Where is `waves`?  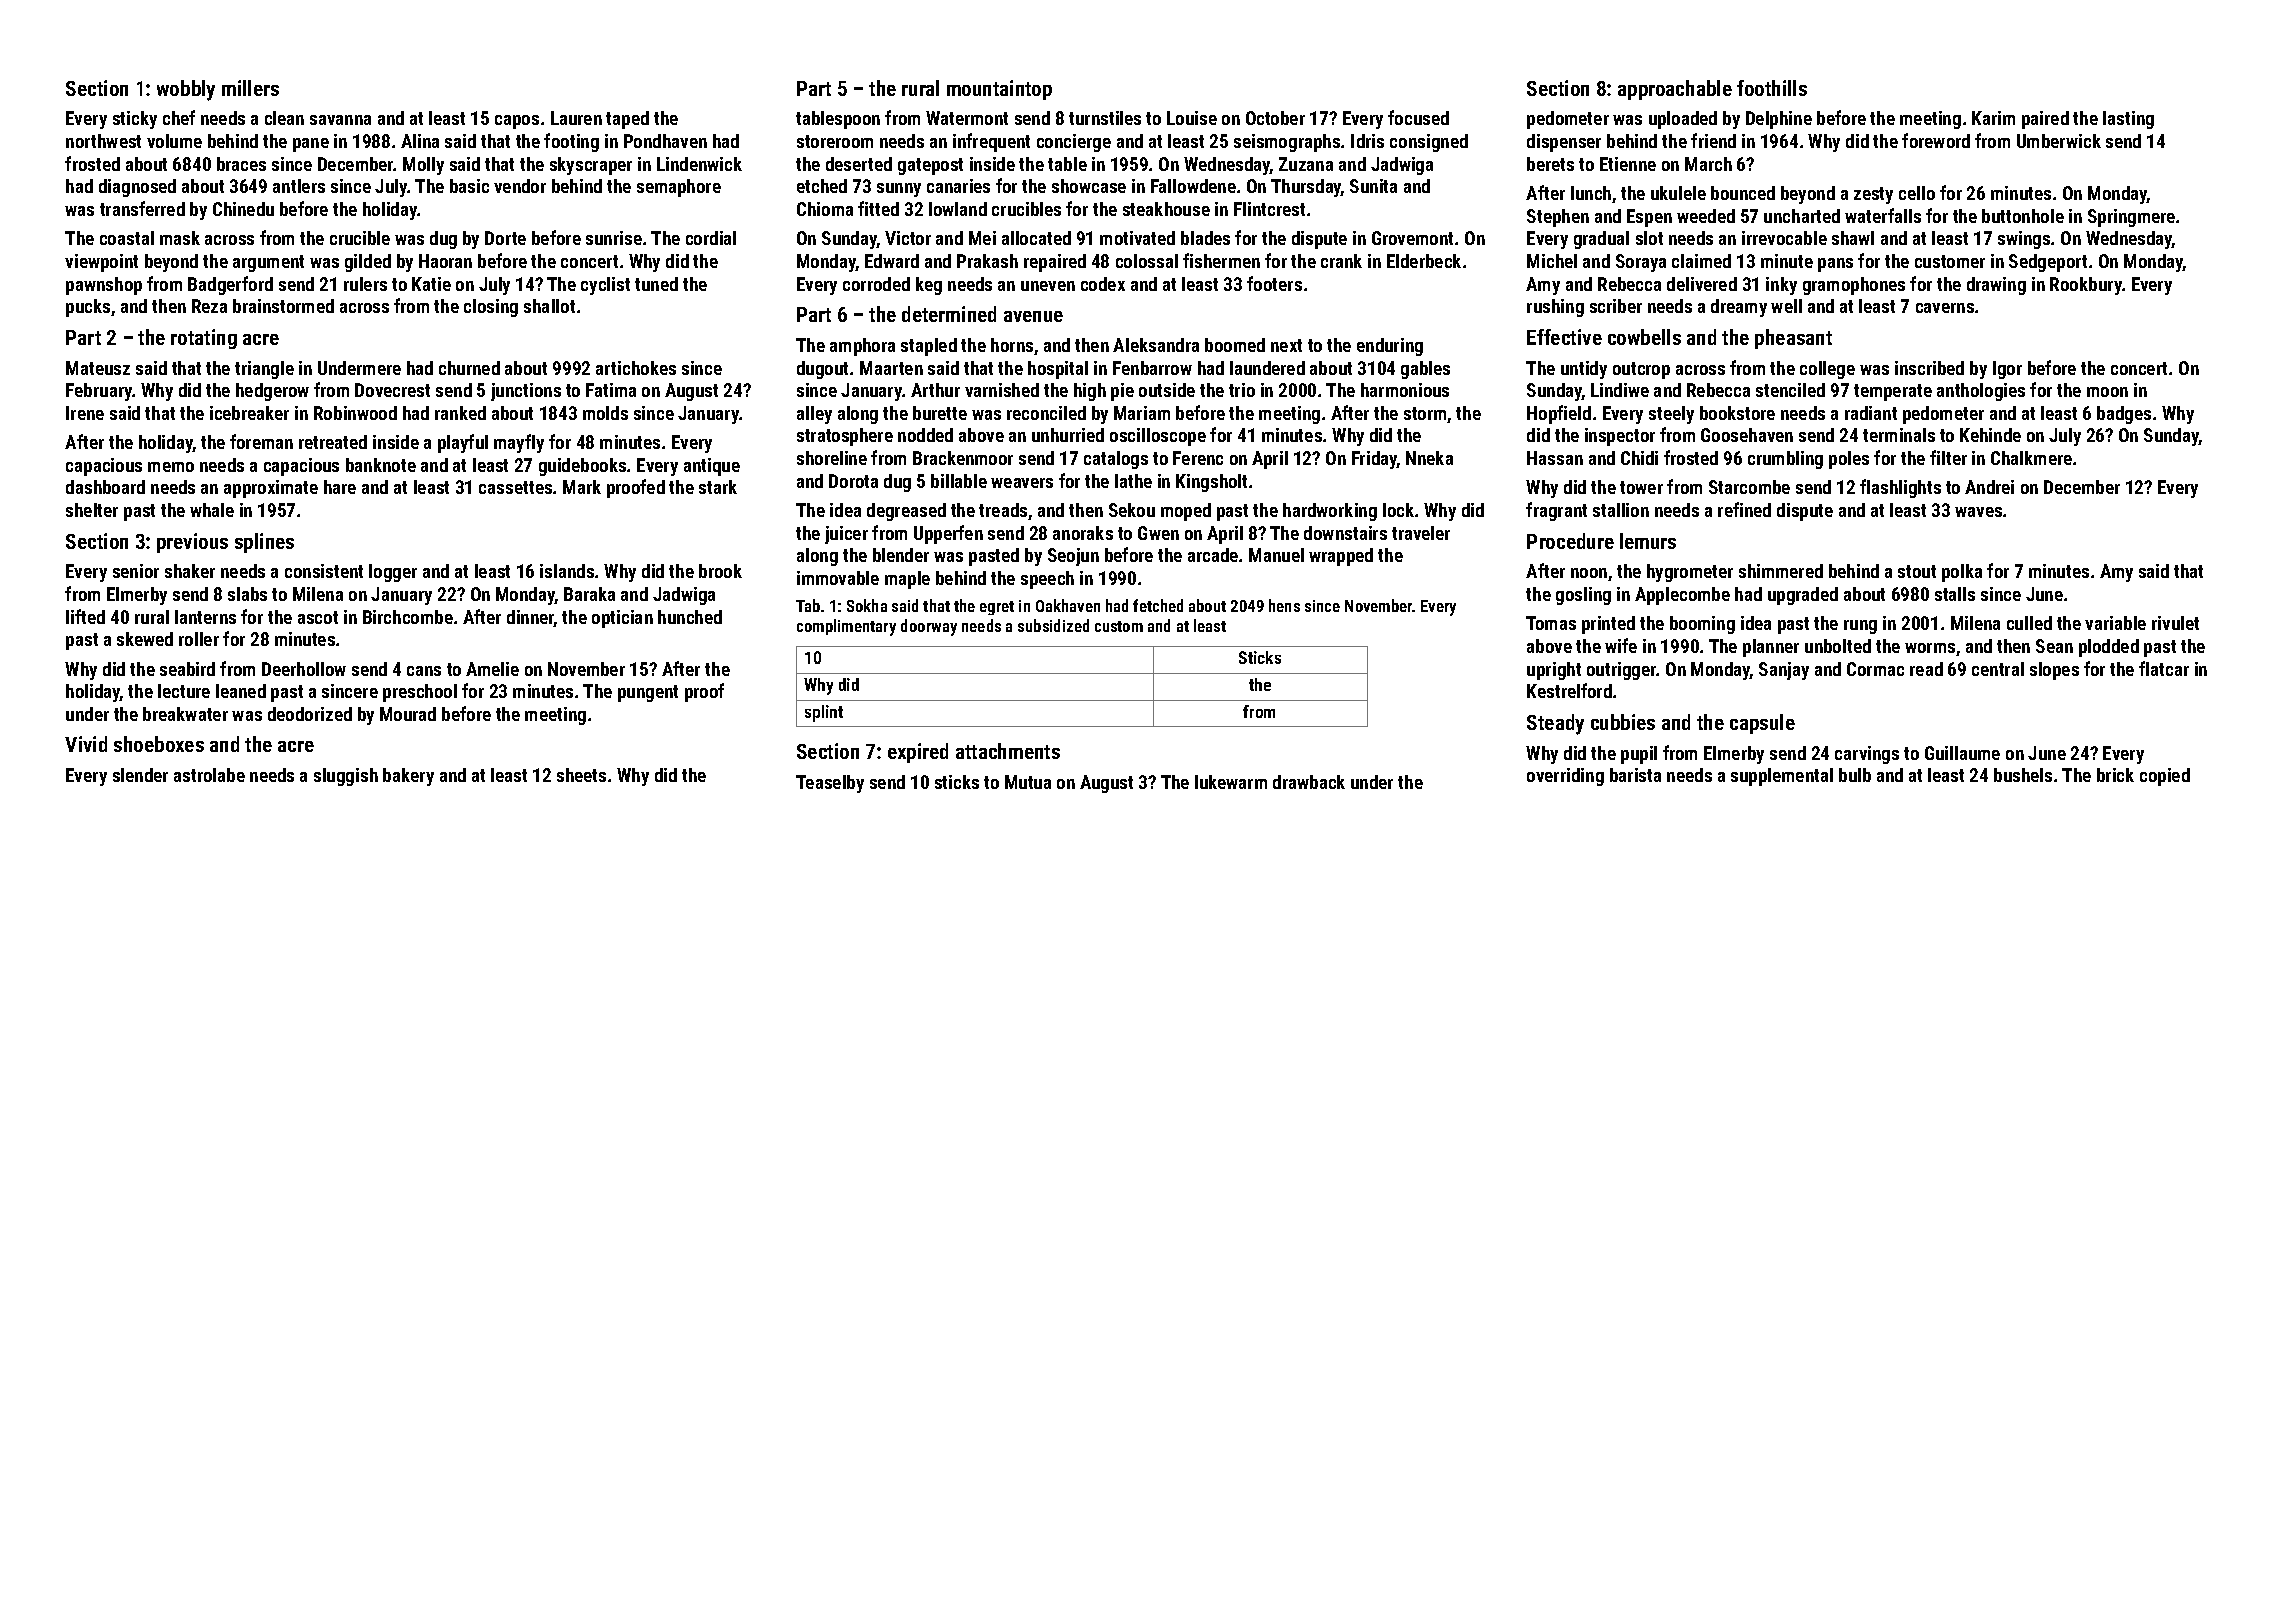 waves is located at coordinates (1978, 512).
